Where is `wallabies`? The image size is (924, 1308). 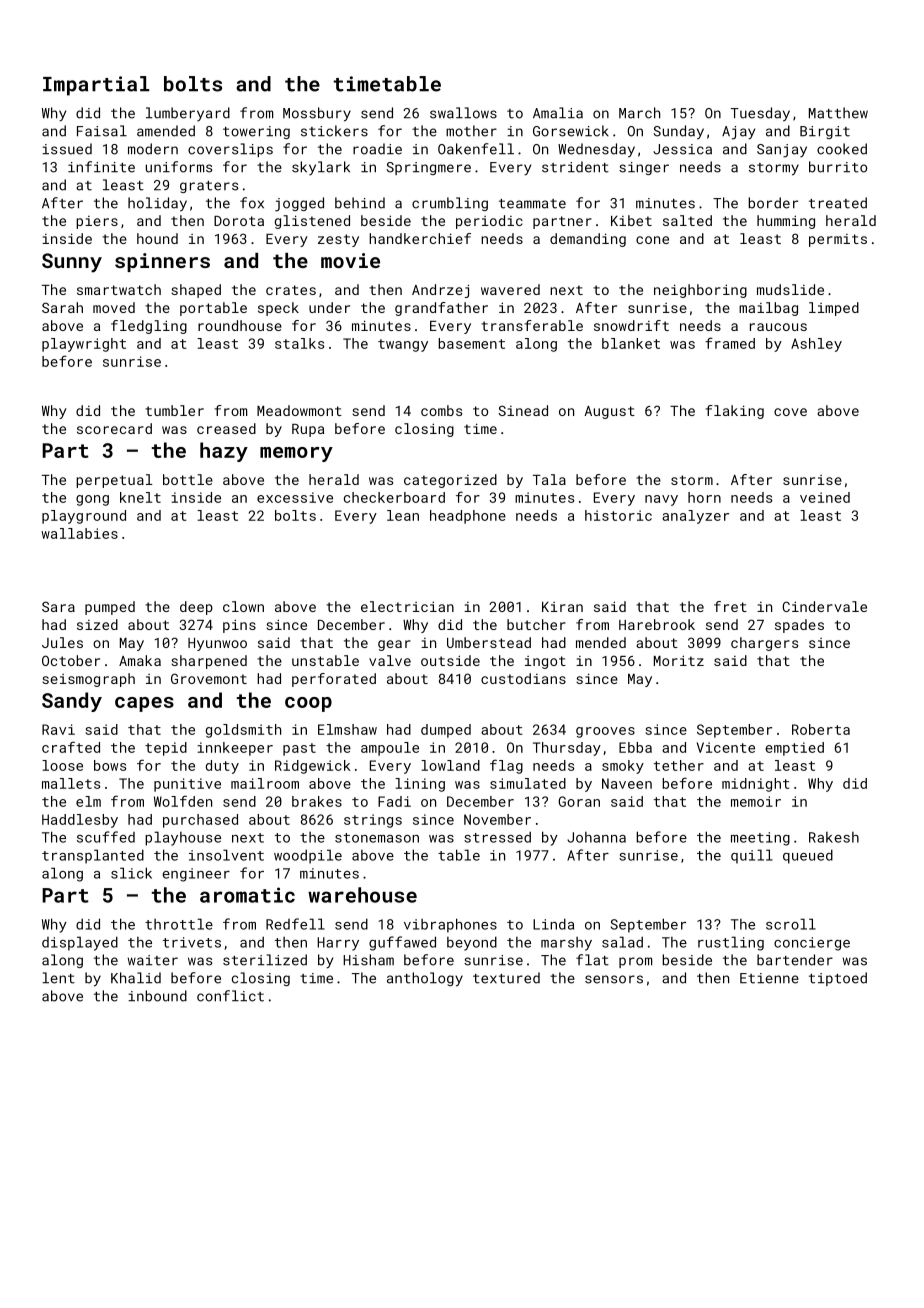 wallabies is located at coordinates (79, 533).
